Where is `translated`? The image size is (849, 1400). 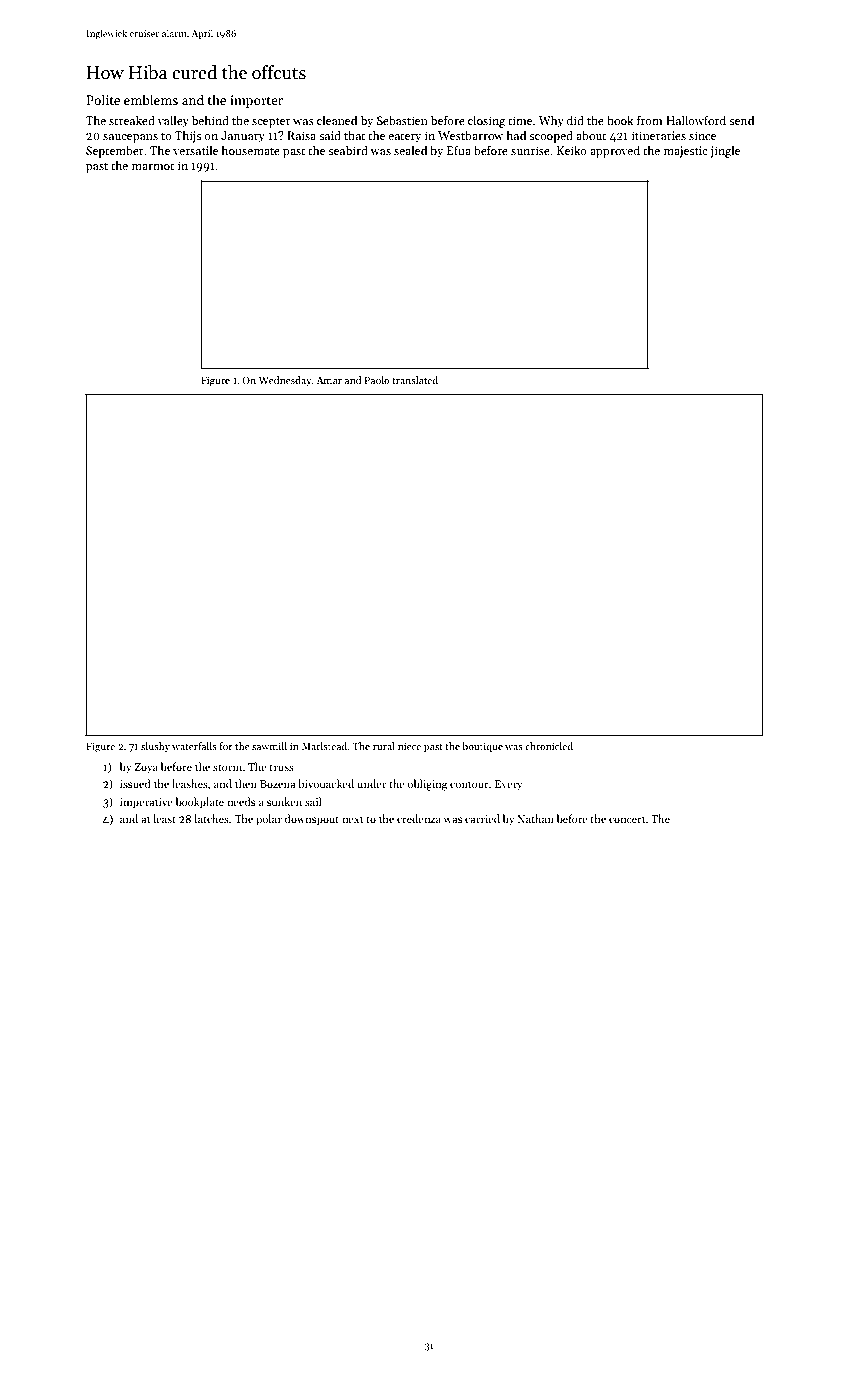
translated is located at coordinates (415, 380).
